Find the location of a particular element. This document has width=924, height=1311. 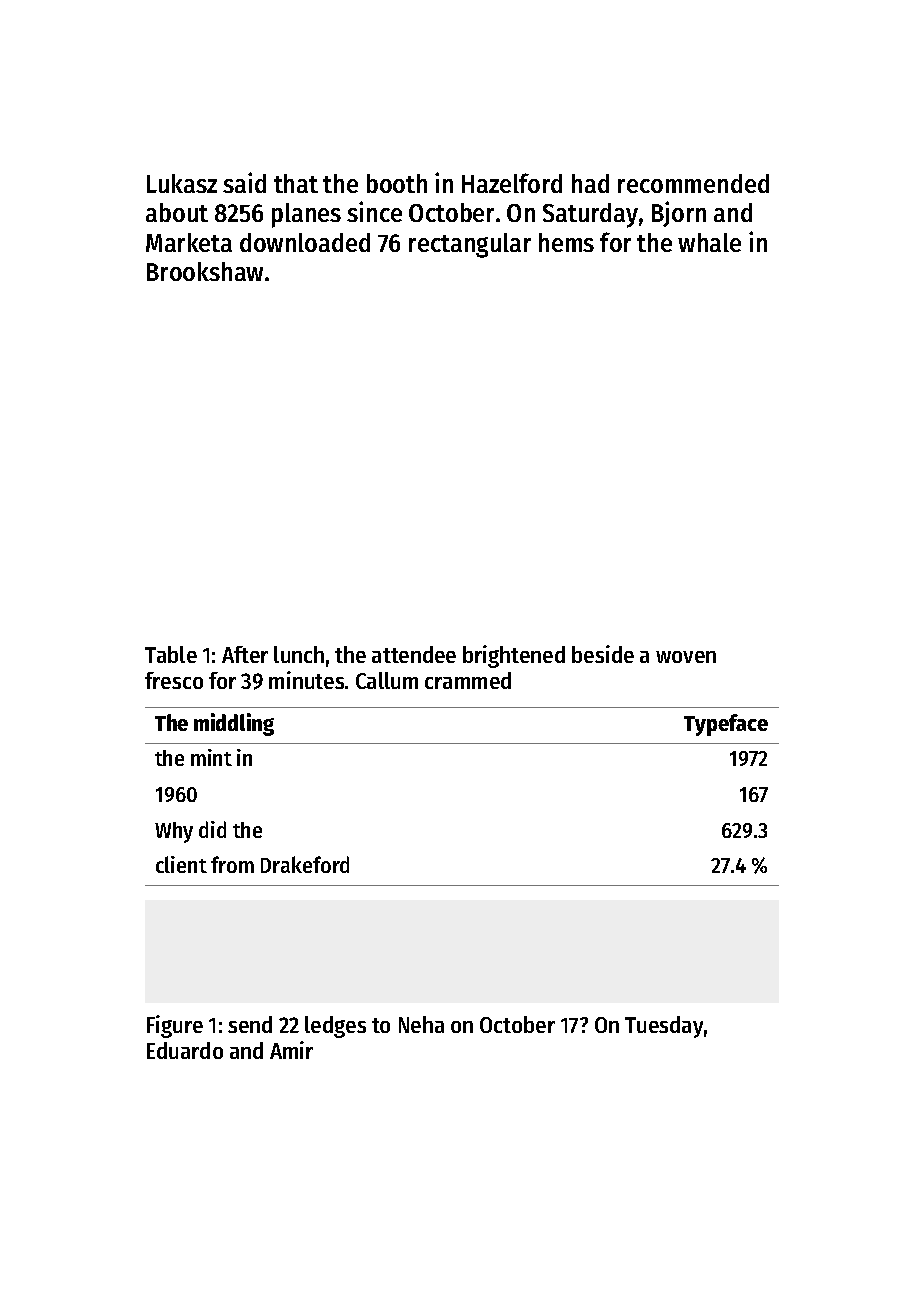

lunch is located at coordinates (299, 654).
